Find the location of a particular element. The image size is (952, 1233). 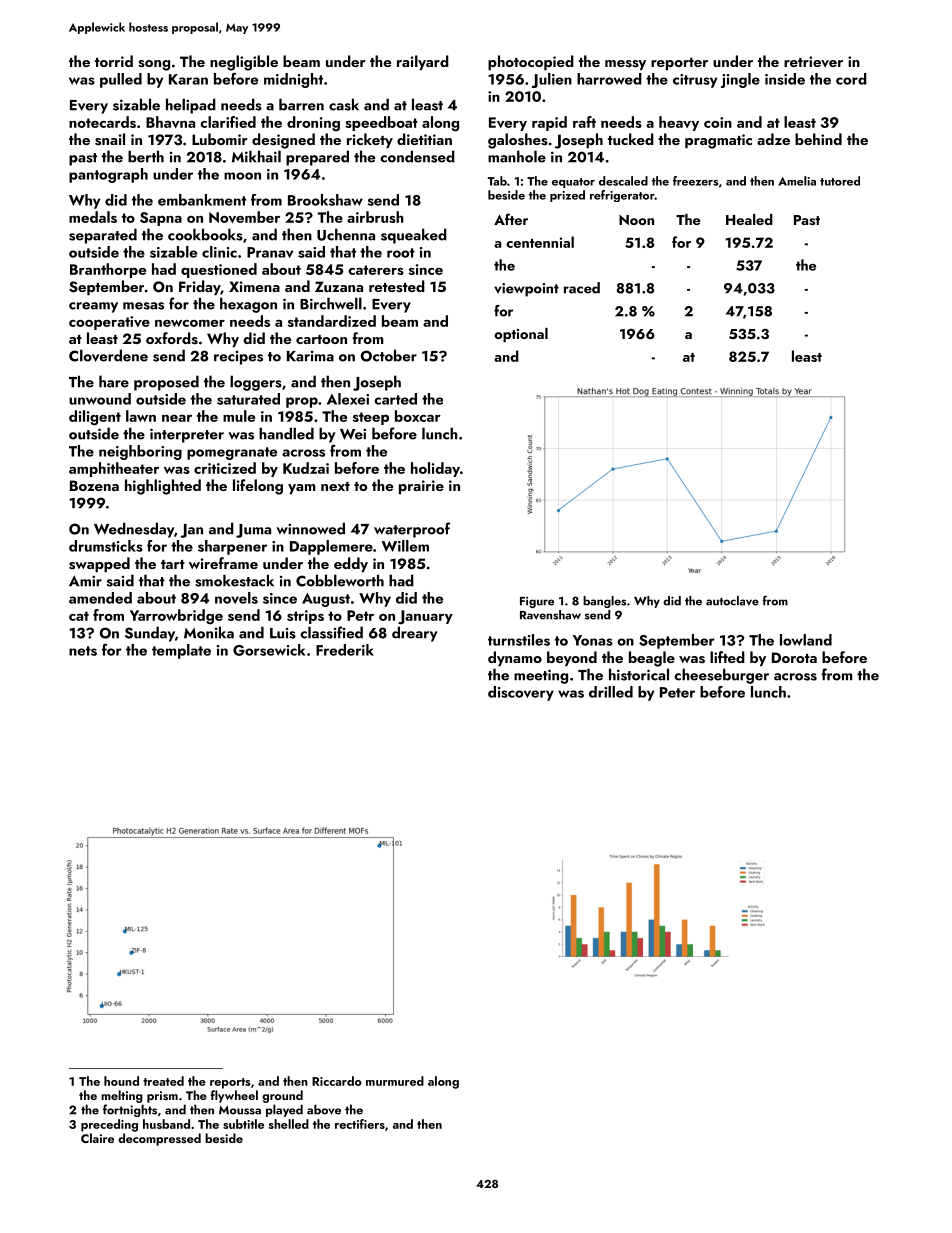

rectifiers is located at coordinates (360, 1124).
